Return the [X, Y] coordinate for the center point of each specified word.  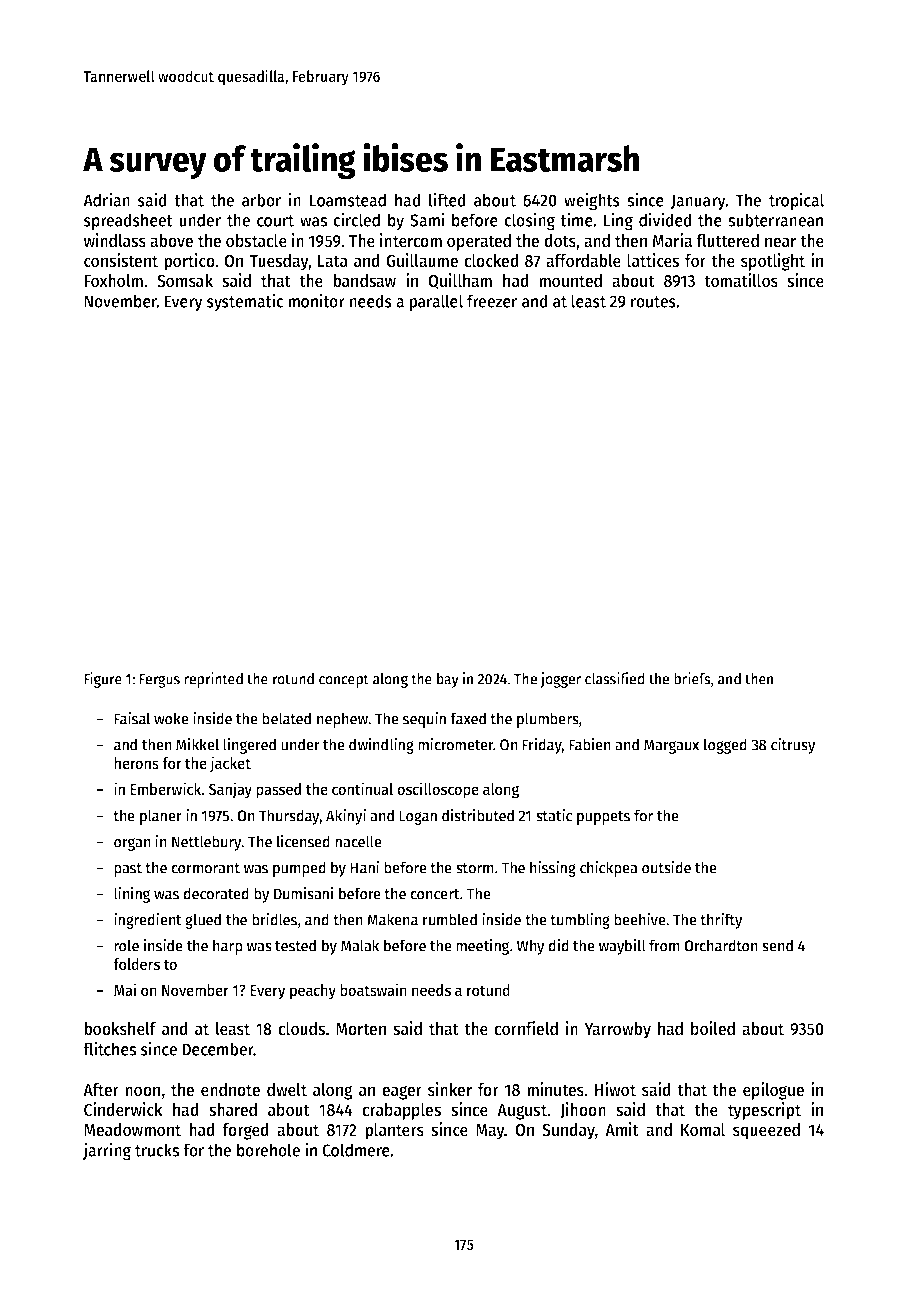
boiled [713, 1028]
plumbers [548, 720]
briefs [692, 678]
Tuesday [279, 262]
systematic [245, 302]
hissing [553, 869]
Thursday [289, 817]
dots [560, 241]
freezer [492, 301]
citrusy [793, 746]
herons [136, 763]
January [698, 202]
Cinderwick [123, 1109]
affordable [583, 261]
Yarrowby [617, 1030]
